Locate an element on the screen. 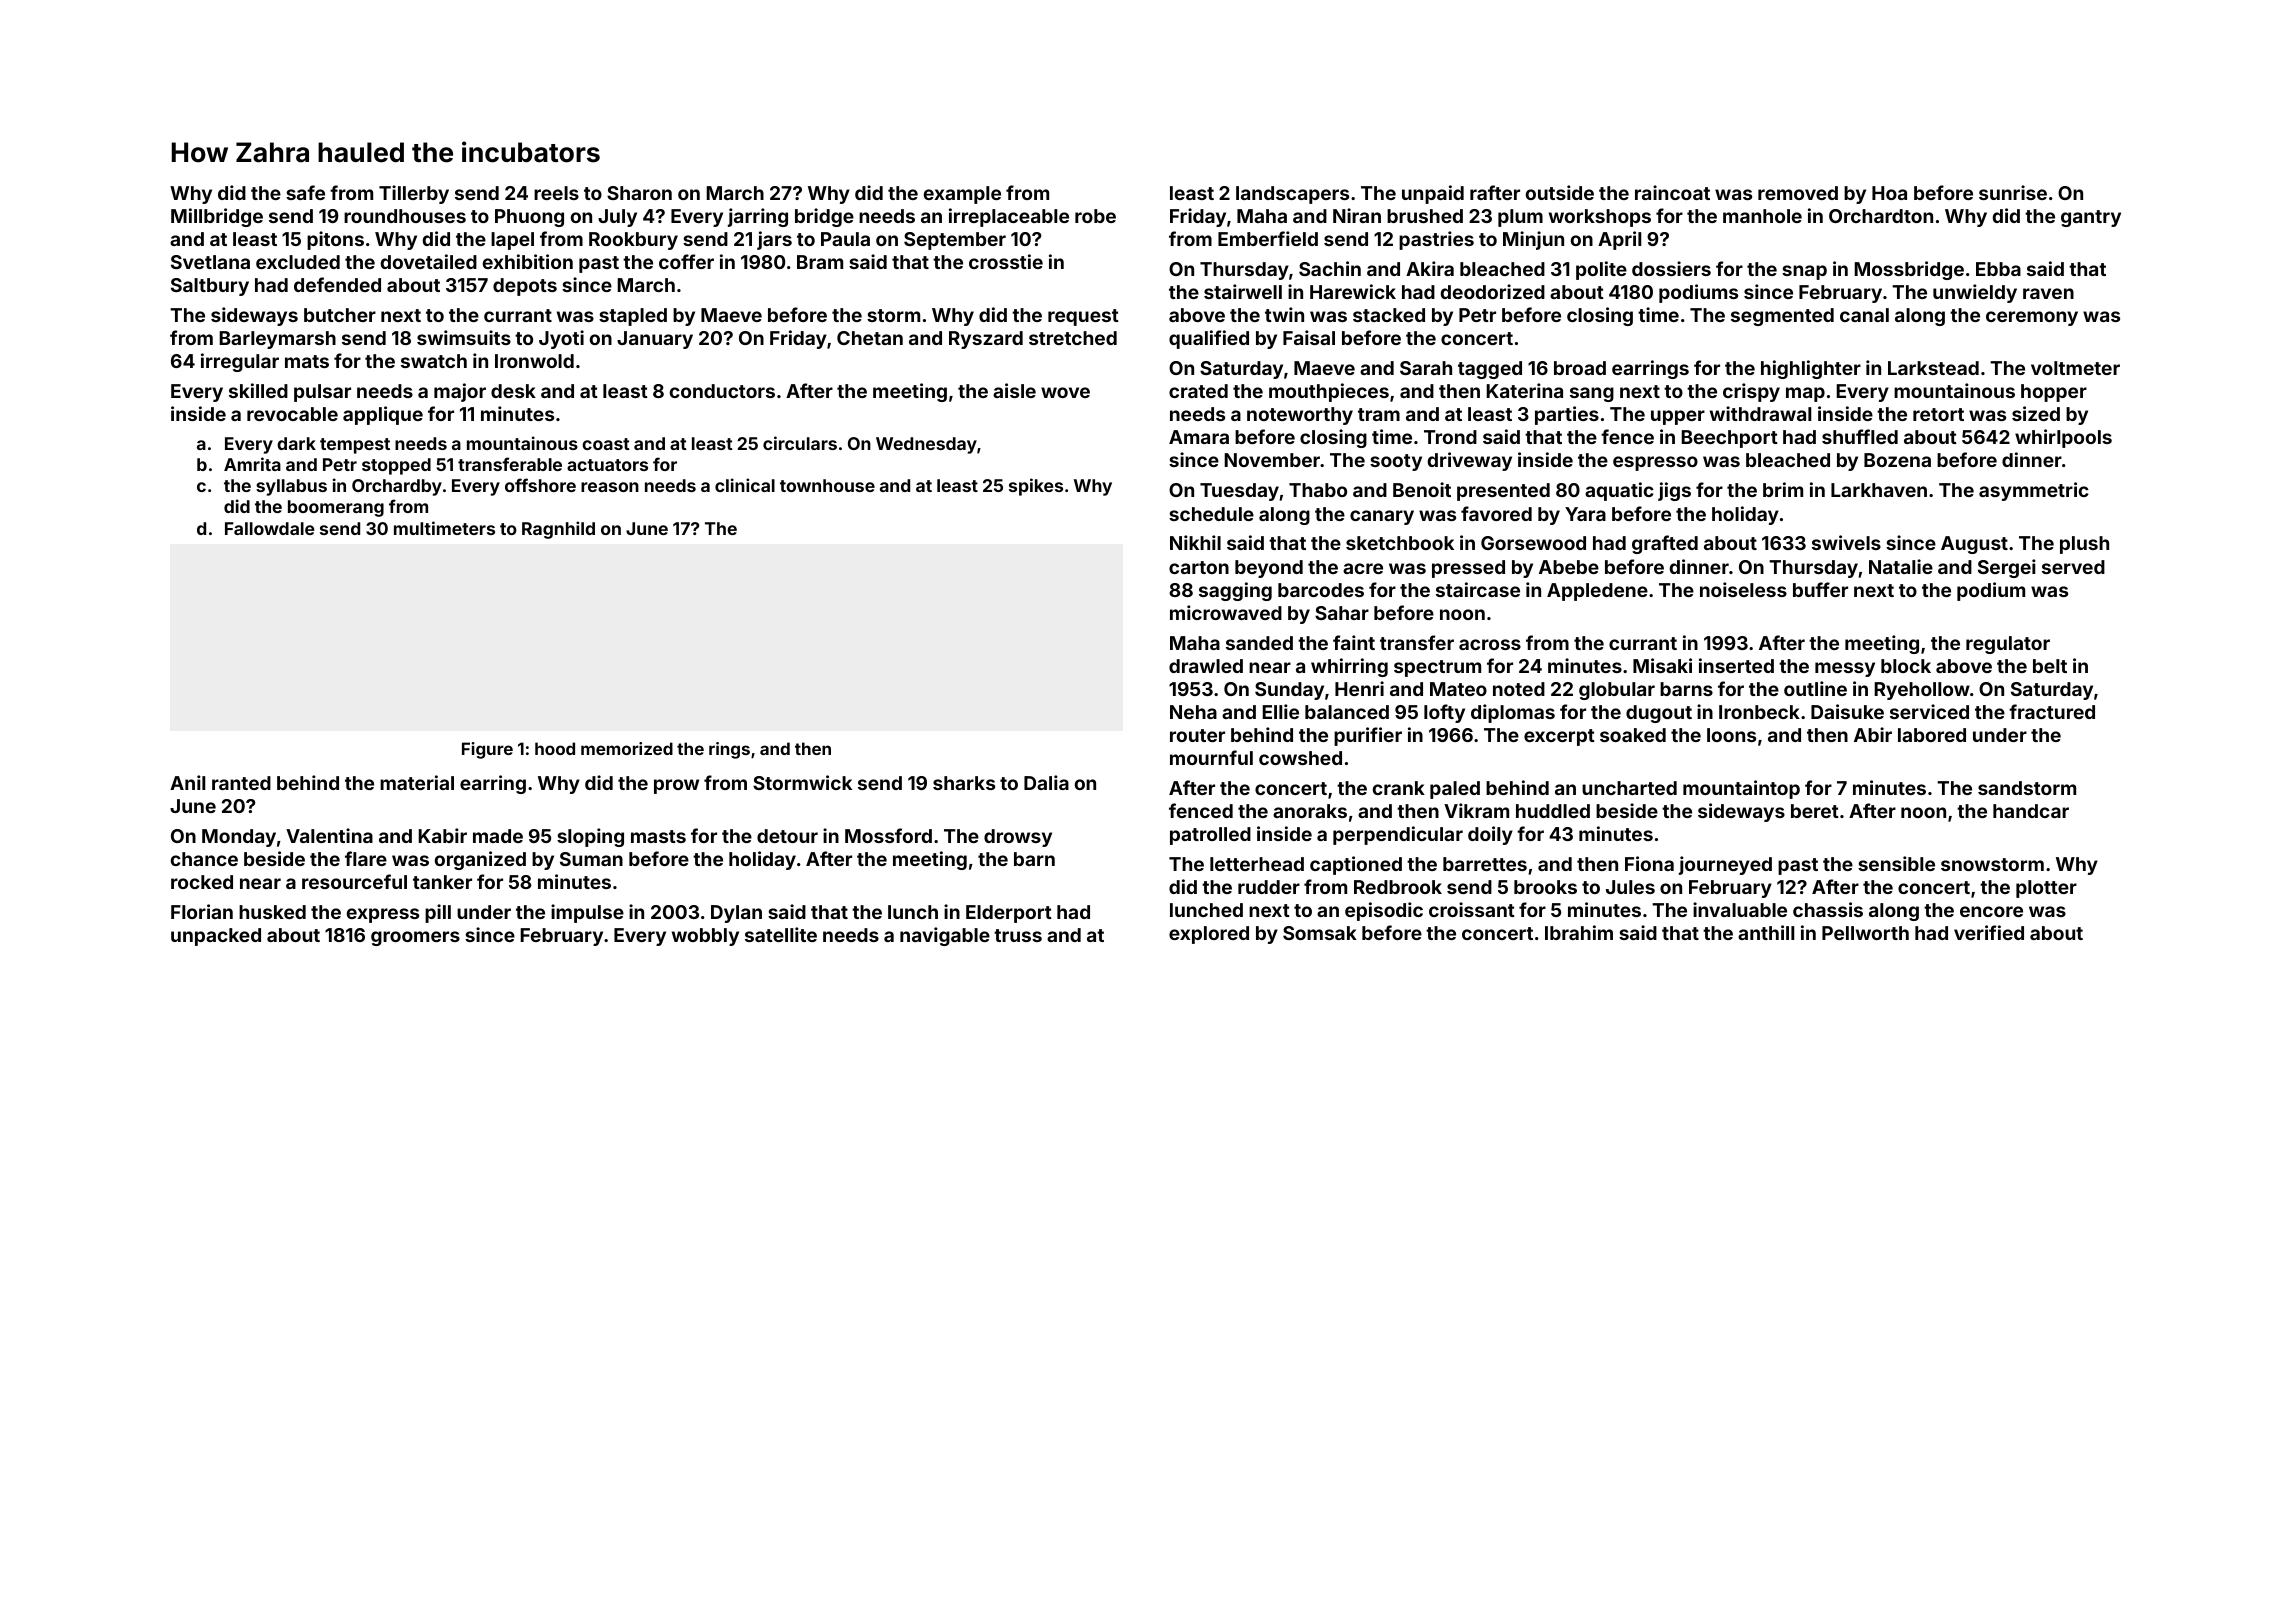 The height and width of the screenshot is (1620, 2292). unpacked is located at coordinates (216, 937).
